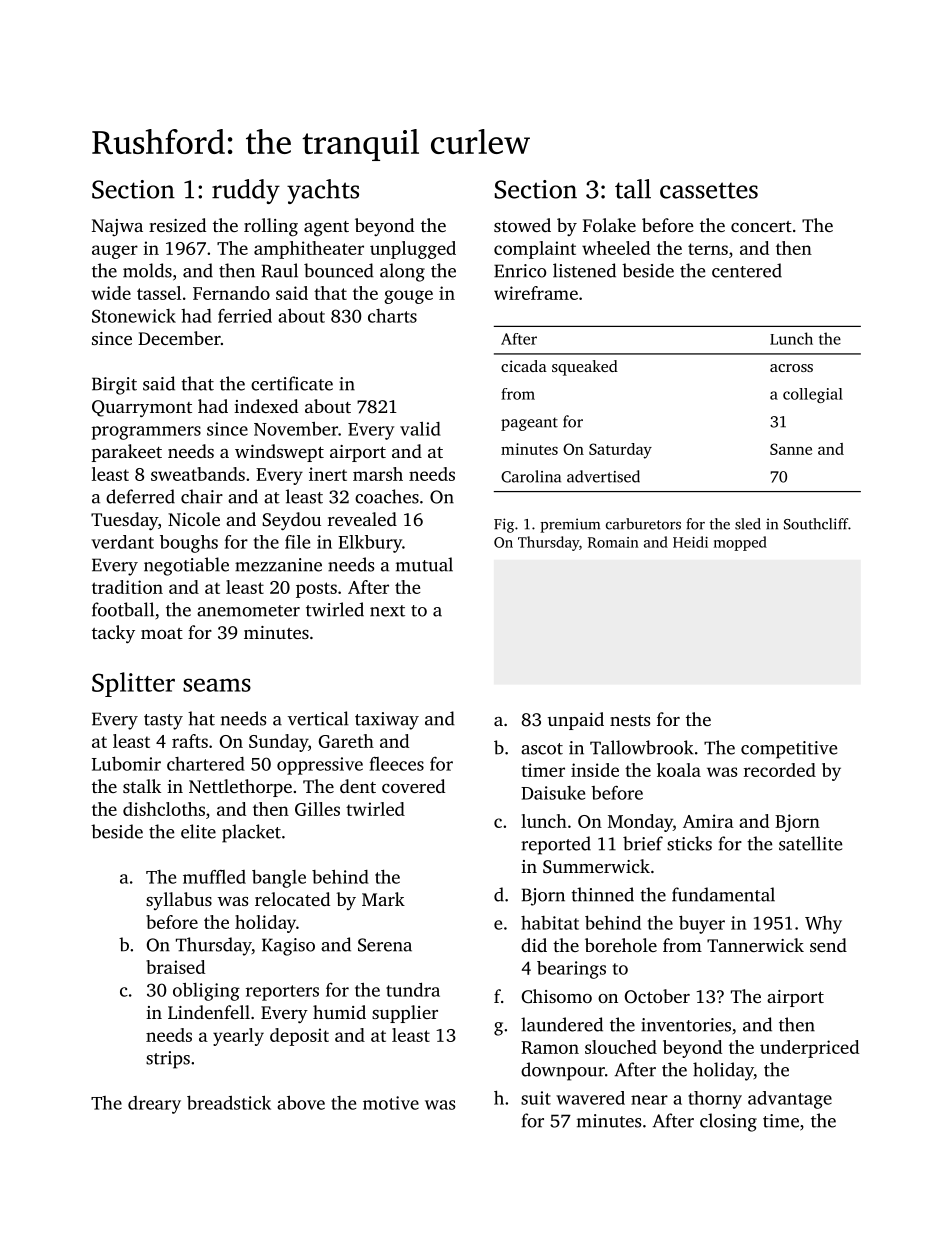 This screenshot has width=952, height=1233. Describe the element at coordinates (690, 542) in the screenshot. I see `Heidi` at that location.
